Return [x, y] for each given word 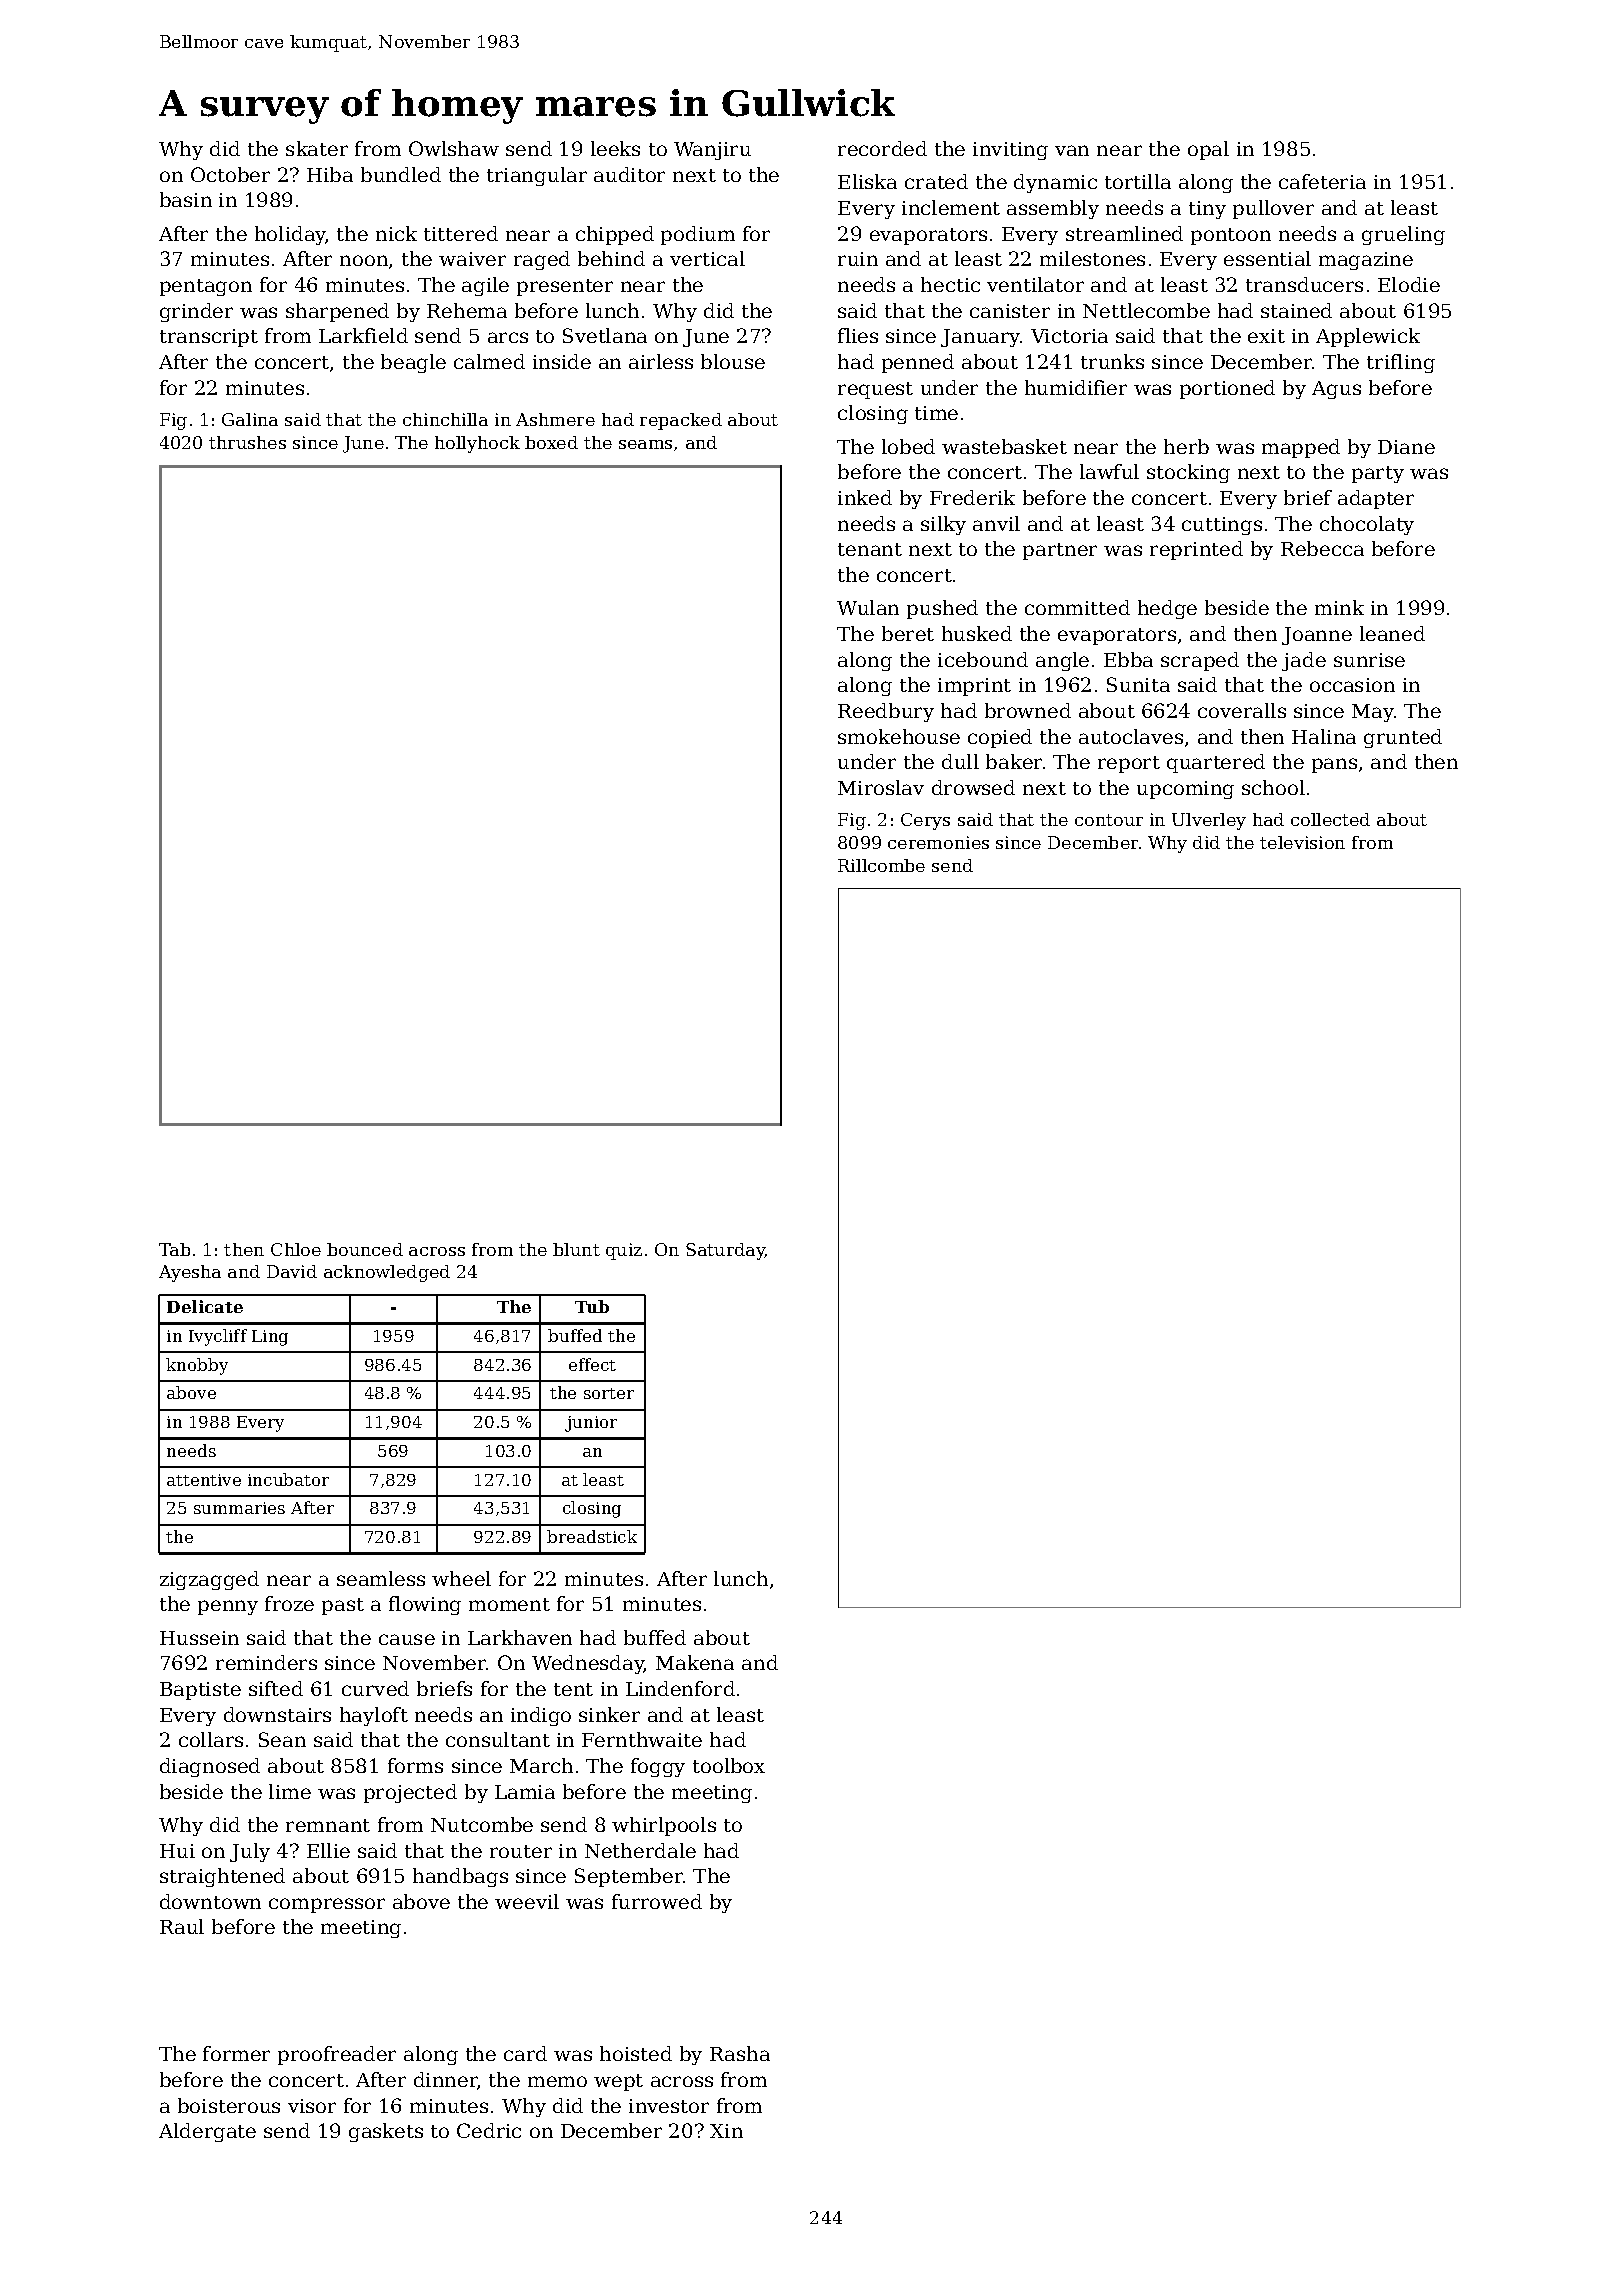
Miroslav [881, 787]
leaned [1392, 633]
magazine [1366, 261]
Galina [250, 419]
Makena [695, 1662]
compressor [327, 1905]
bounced [365, 1249]
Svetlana [605, 335]
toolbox [729, 1765]
